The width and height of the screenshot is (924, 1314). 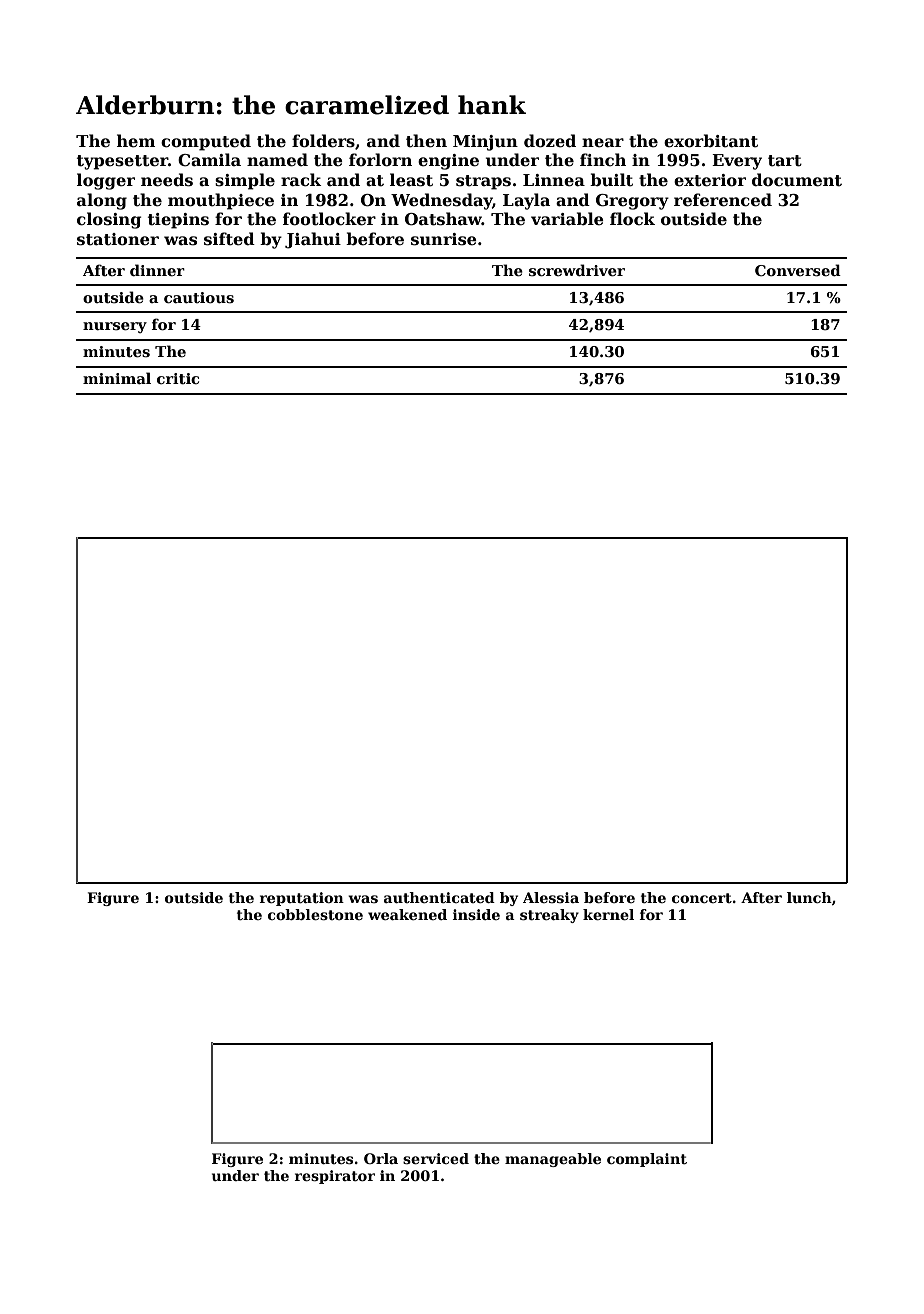 I want to click on streaky, so click(x=549, y=916).
